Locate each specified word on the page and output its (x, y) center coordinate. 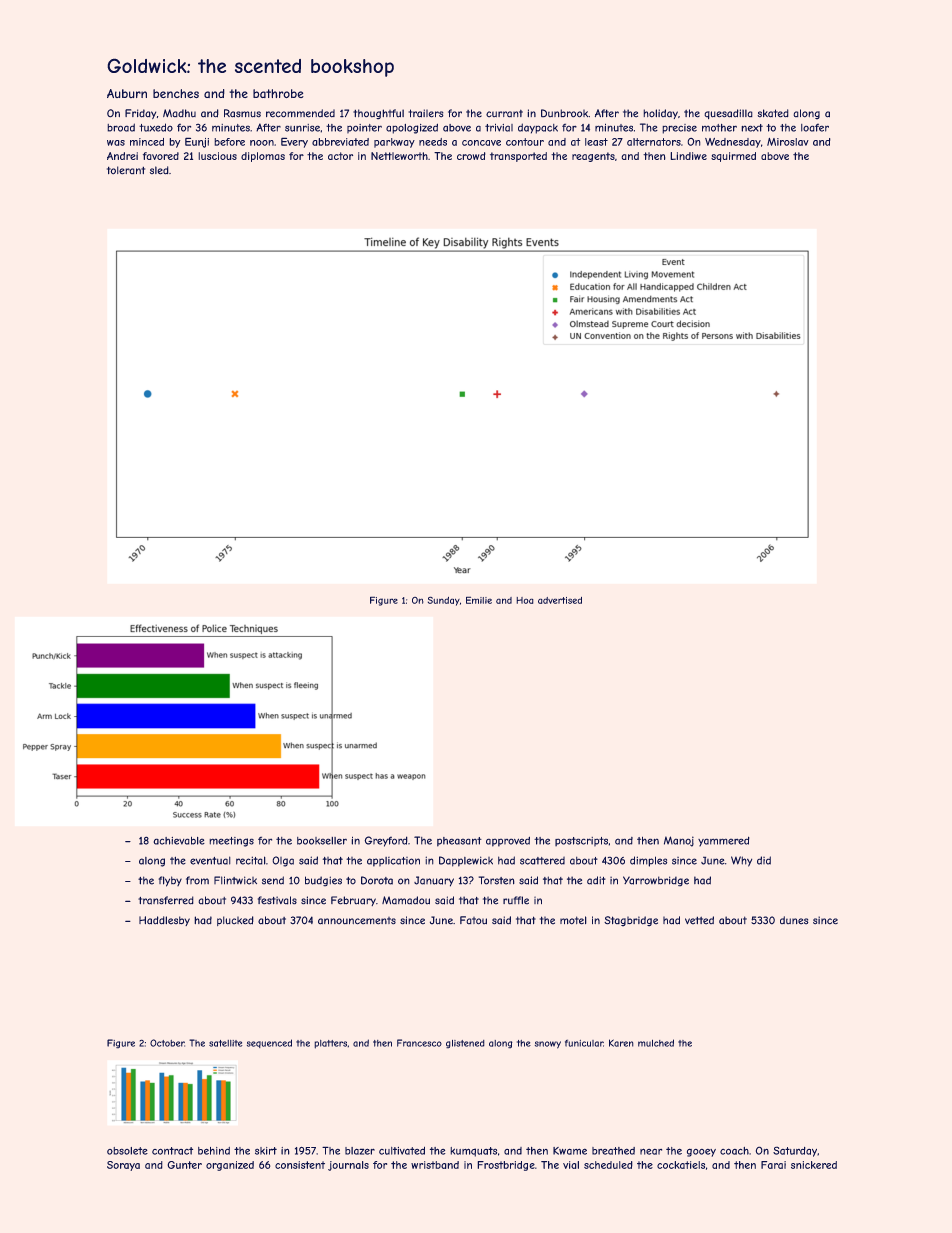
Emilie (479, 600)
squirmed (733, 157)
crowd (471, 156)
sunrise (302, 128)
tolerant (126, 170)
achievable (179, 841)
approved (508, 842)
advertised (560, 600)
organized (230, 1166)
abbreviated (340, 142)
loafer (815, 128)
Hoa (525, 600)
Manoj (679, 841)
